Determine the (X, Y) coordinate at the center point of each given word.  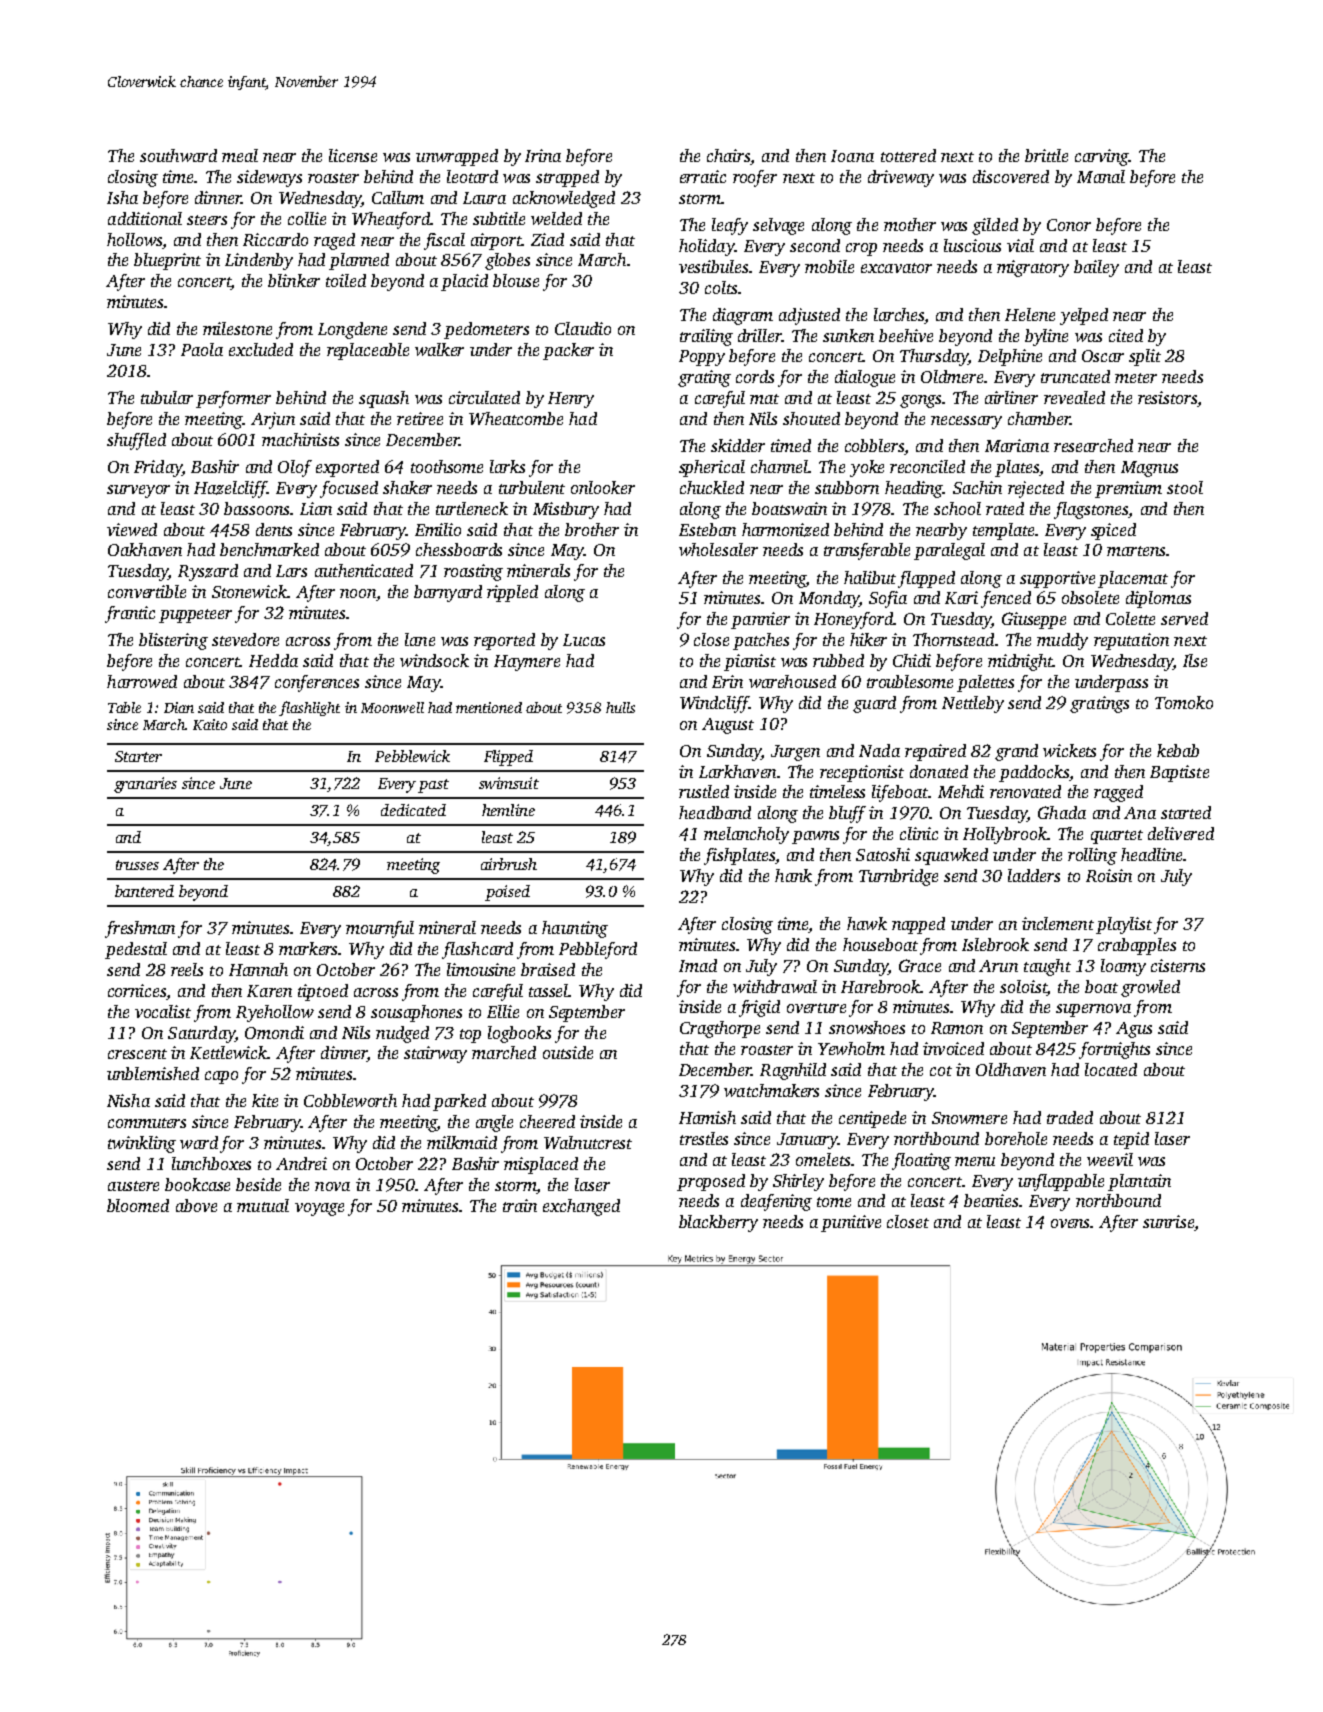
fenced (1006, 599)
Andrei (301, 1163)
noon (358, 593)
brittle (1046, 155)
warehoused (792, 681)
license (353, 155)
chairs (729, 157)
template (1003, 531)
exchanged (581, 1207)
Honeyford (853, 620)
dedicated (413, 810)
